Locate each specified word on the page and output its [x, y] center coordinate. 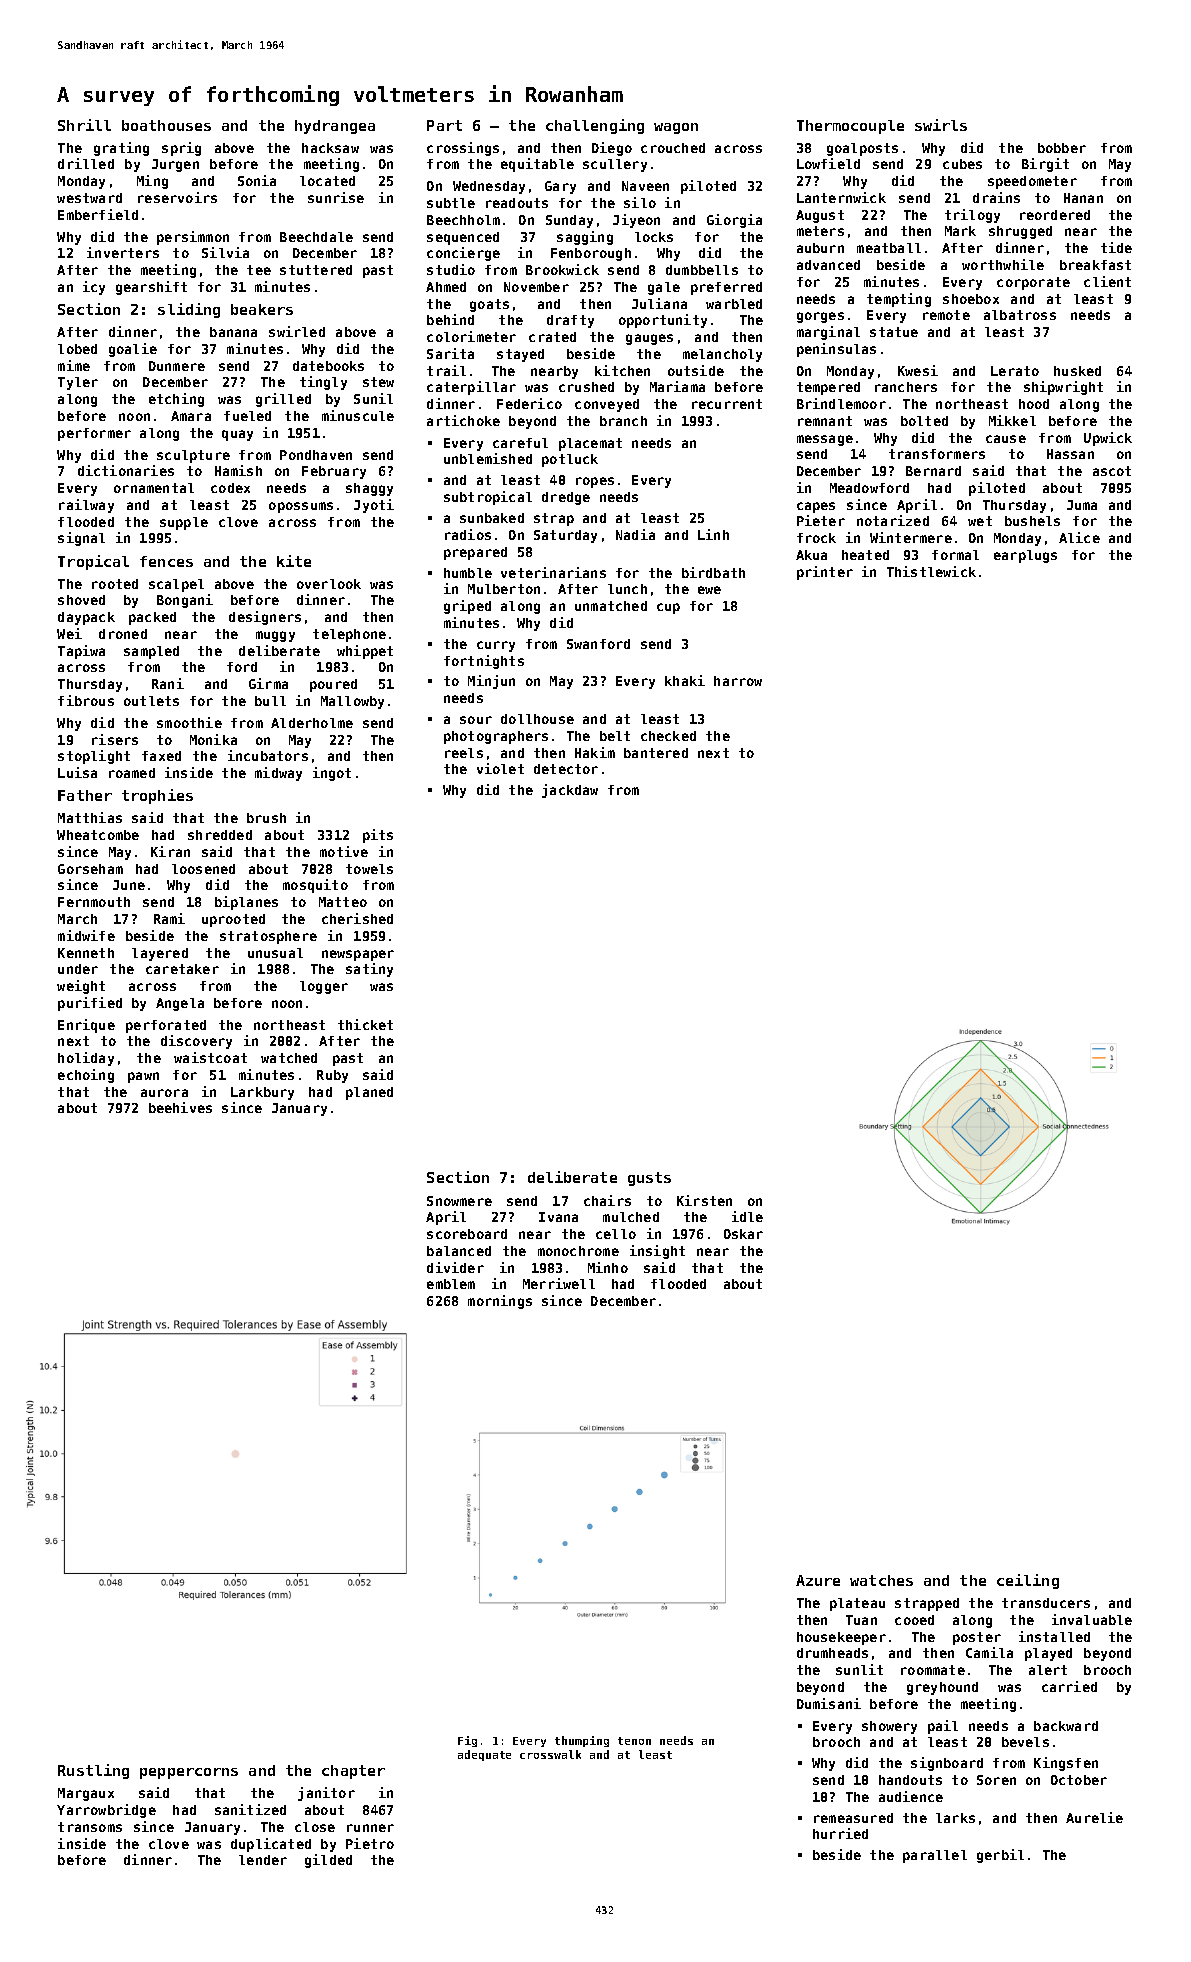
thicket [365, 1024]
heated [865, 555]
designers [265, 618]
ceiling [1028, 1581]
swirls [941, 125]
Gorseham [90, 869]
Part [444, 125]
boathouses [166, 125]
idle [747, 1216]
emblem [451, 1284]
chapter [353, 1772]
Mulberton [504, 589]
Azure [818, 1580]
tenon [634, 1741]
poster [977, 1638]
